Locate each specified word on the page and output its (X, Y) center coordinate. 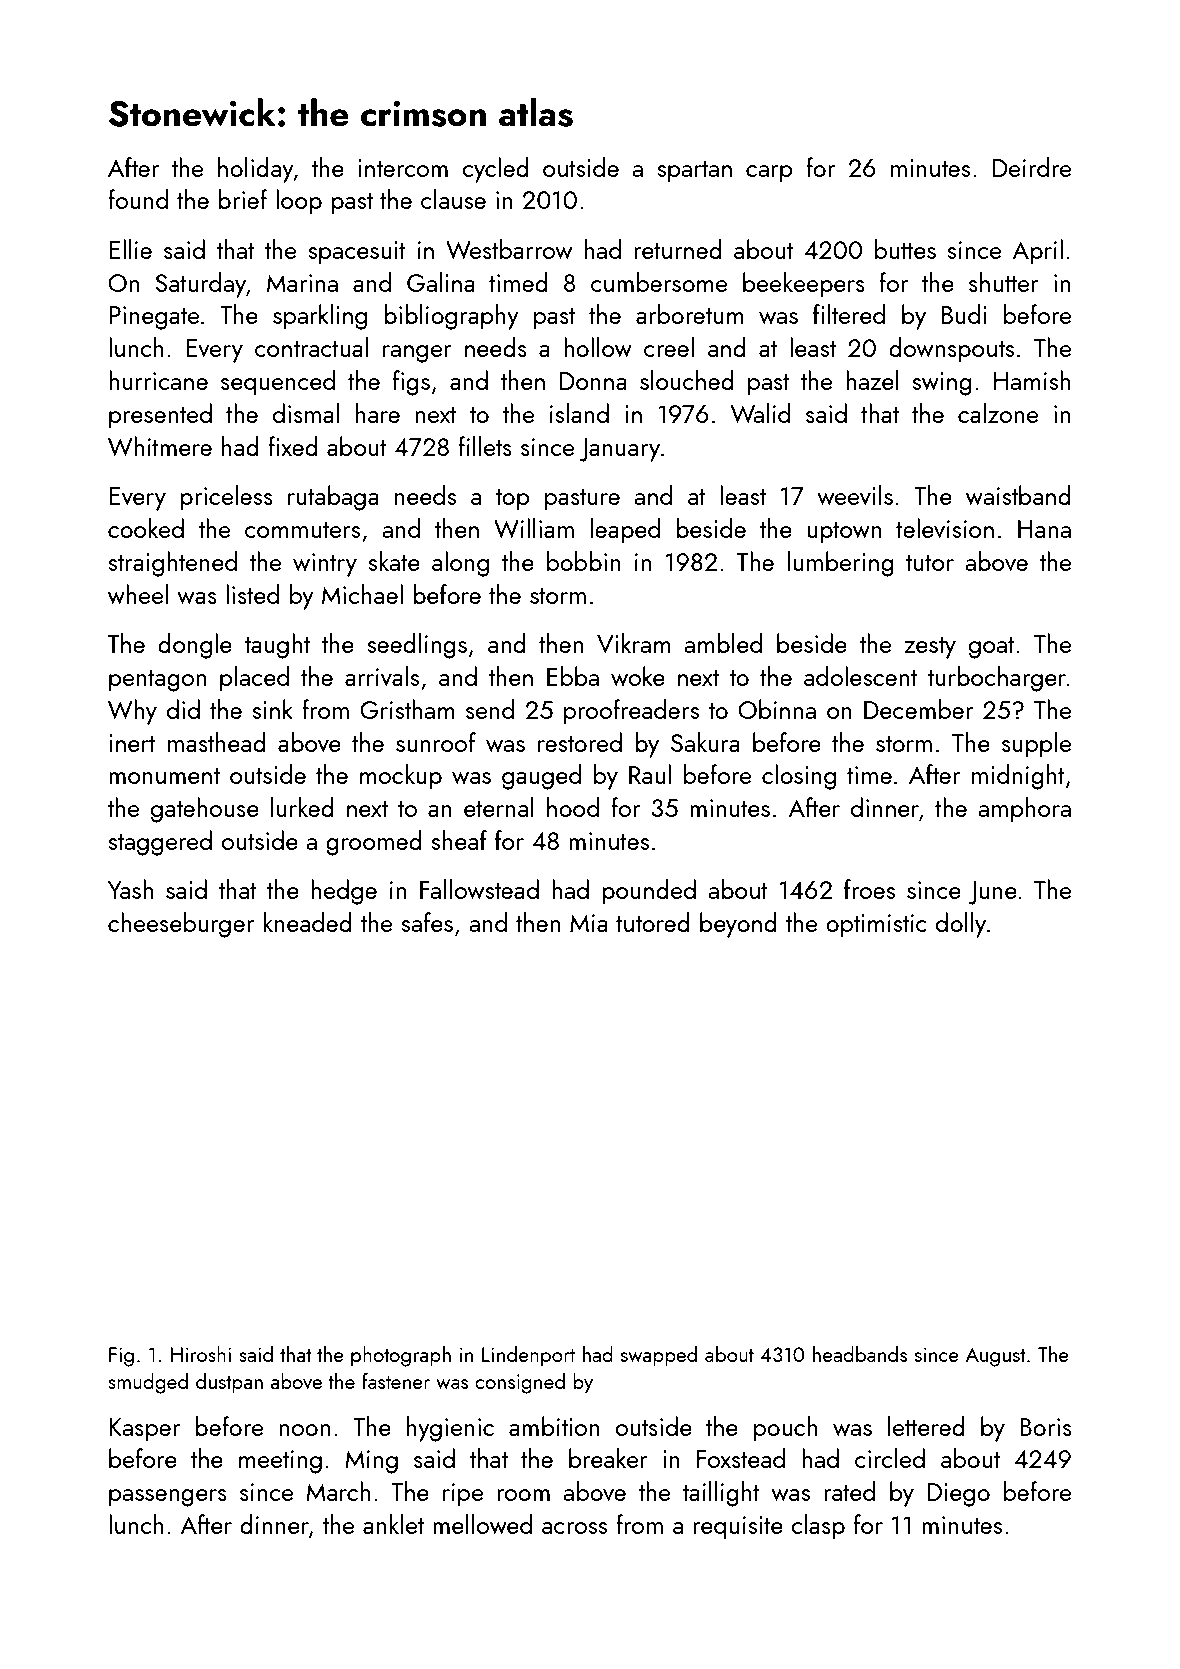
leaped (625, 531)
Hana (1044, 529)
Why (132, 712)
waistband (1018, 495)
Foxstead (741, 1458)
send (490, 709)
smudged (148, 1383)
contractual (311, 347)
